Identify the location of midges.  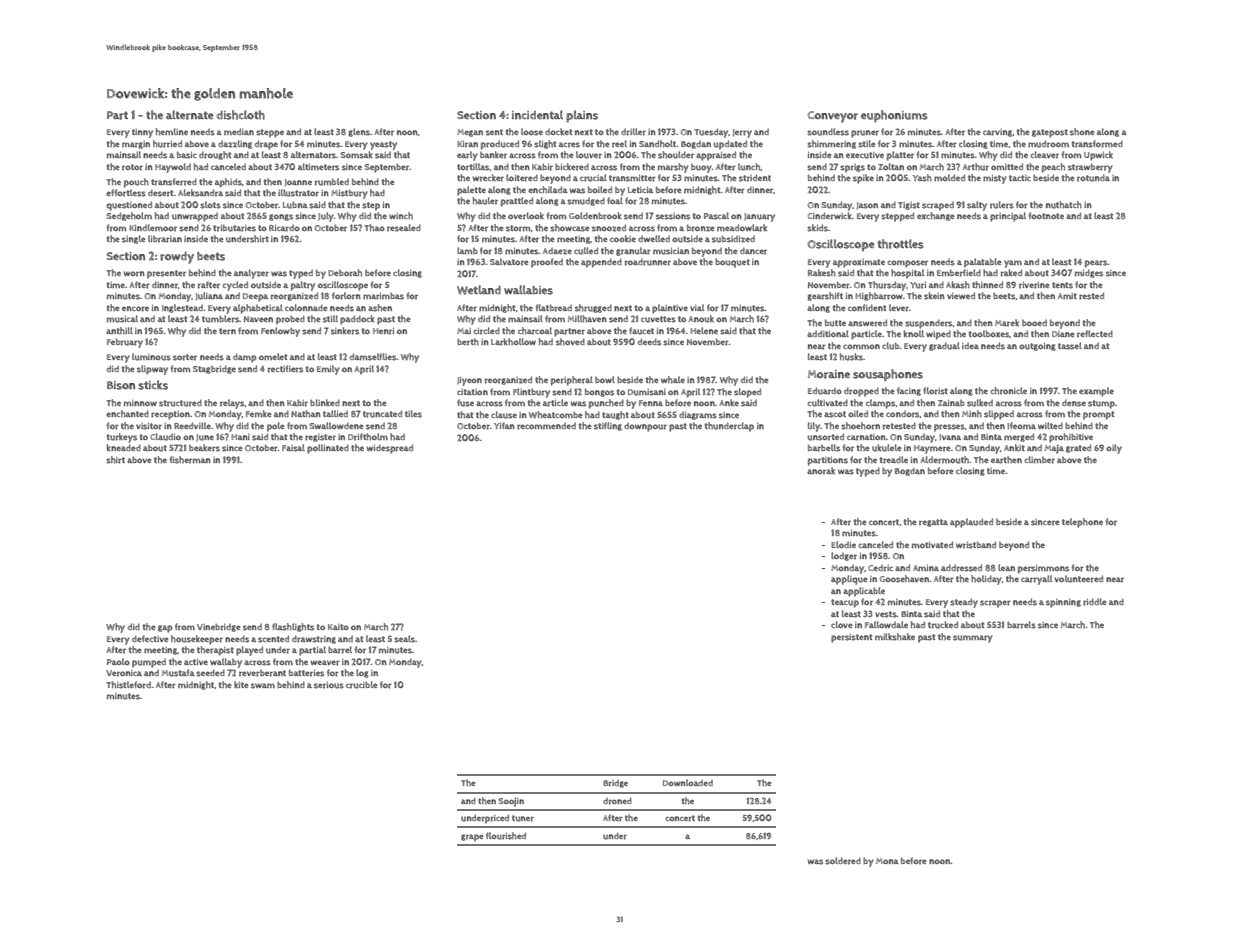
(1089, 273).
